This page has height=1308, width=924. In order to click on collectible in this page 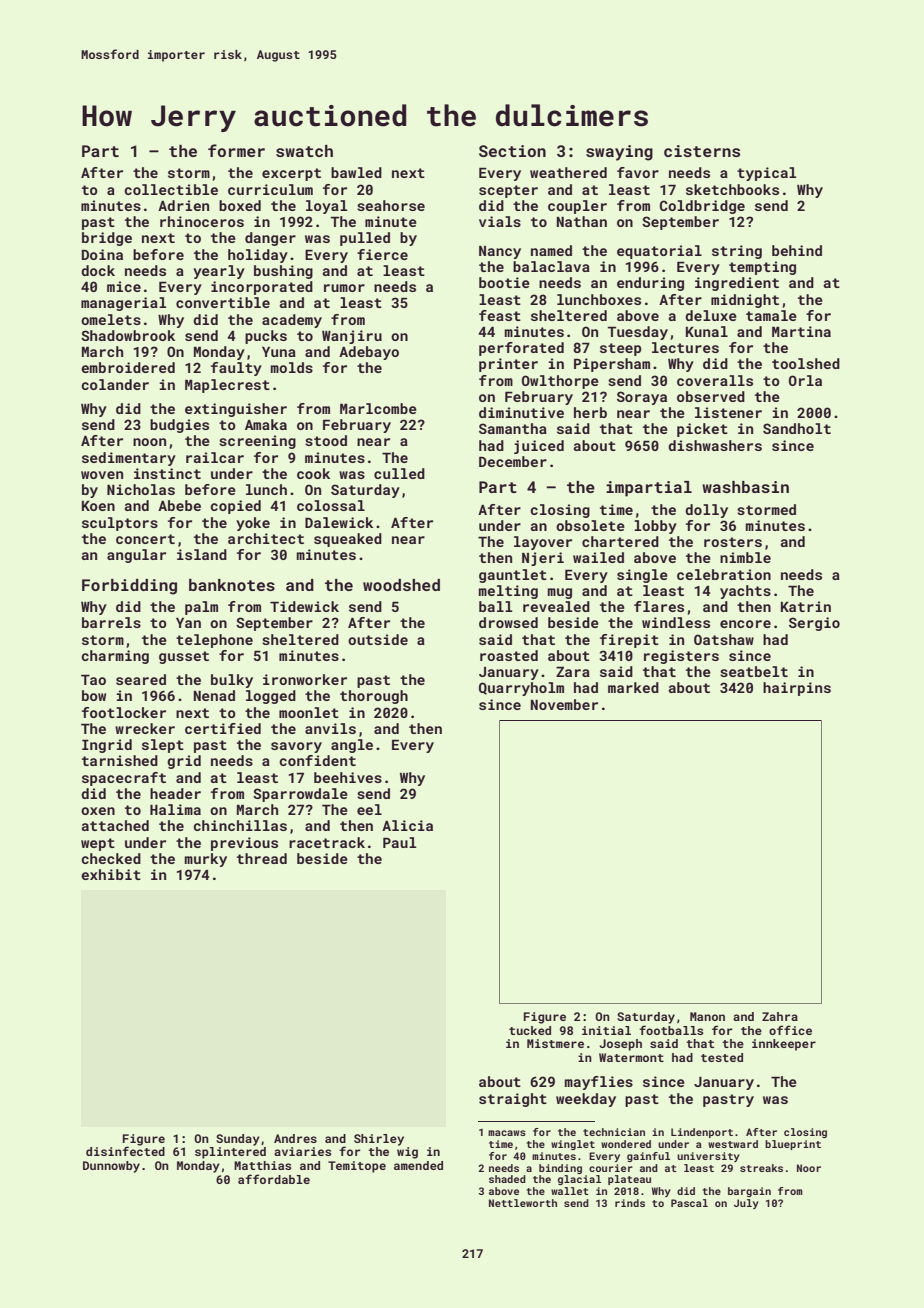, I will do `click(171, 189)`.
